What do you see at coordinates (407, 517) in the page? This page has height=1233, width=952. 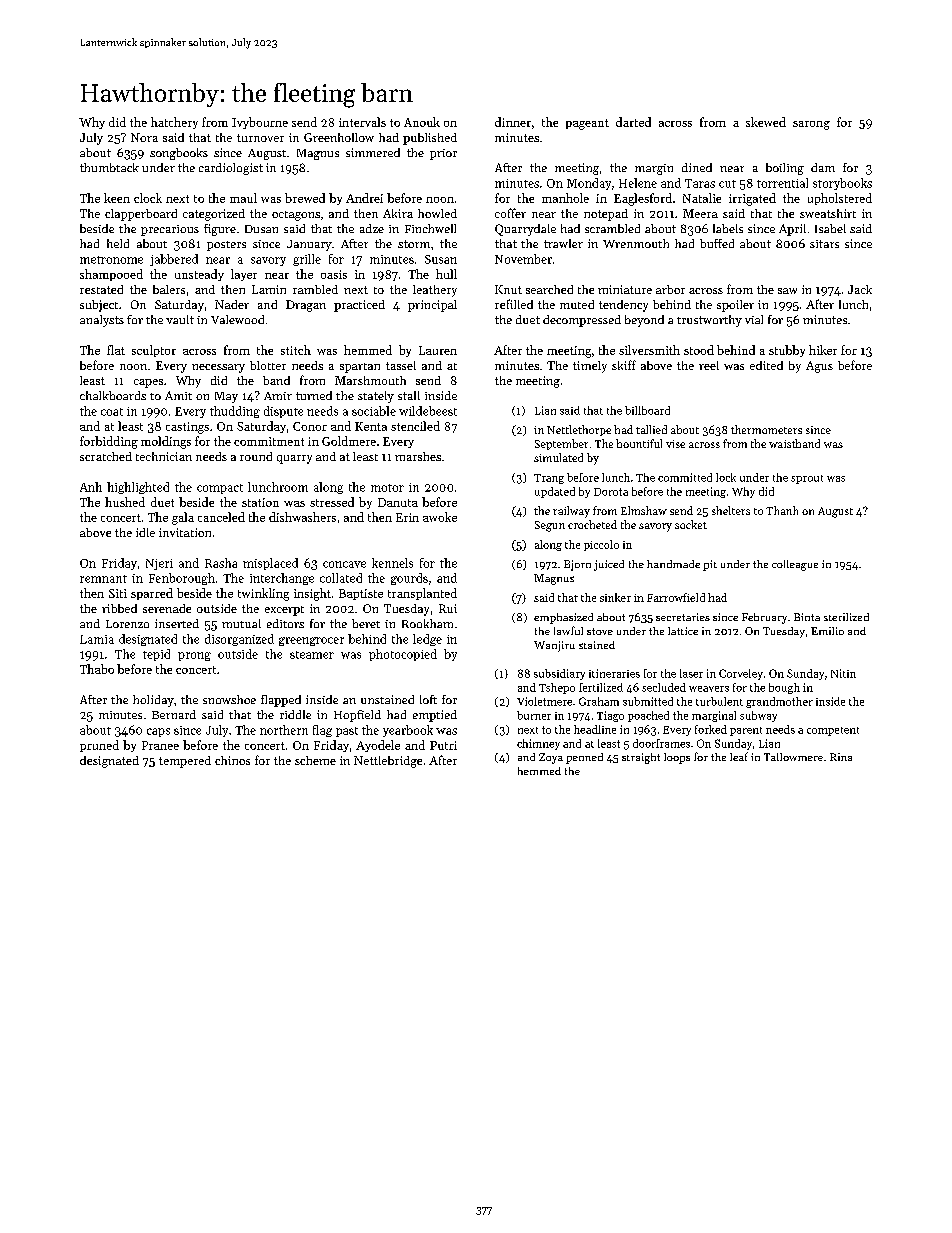 I see `Erin` at bounding box center [407, 517].
